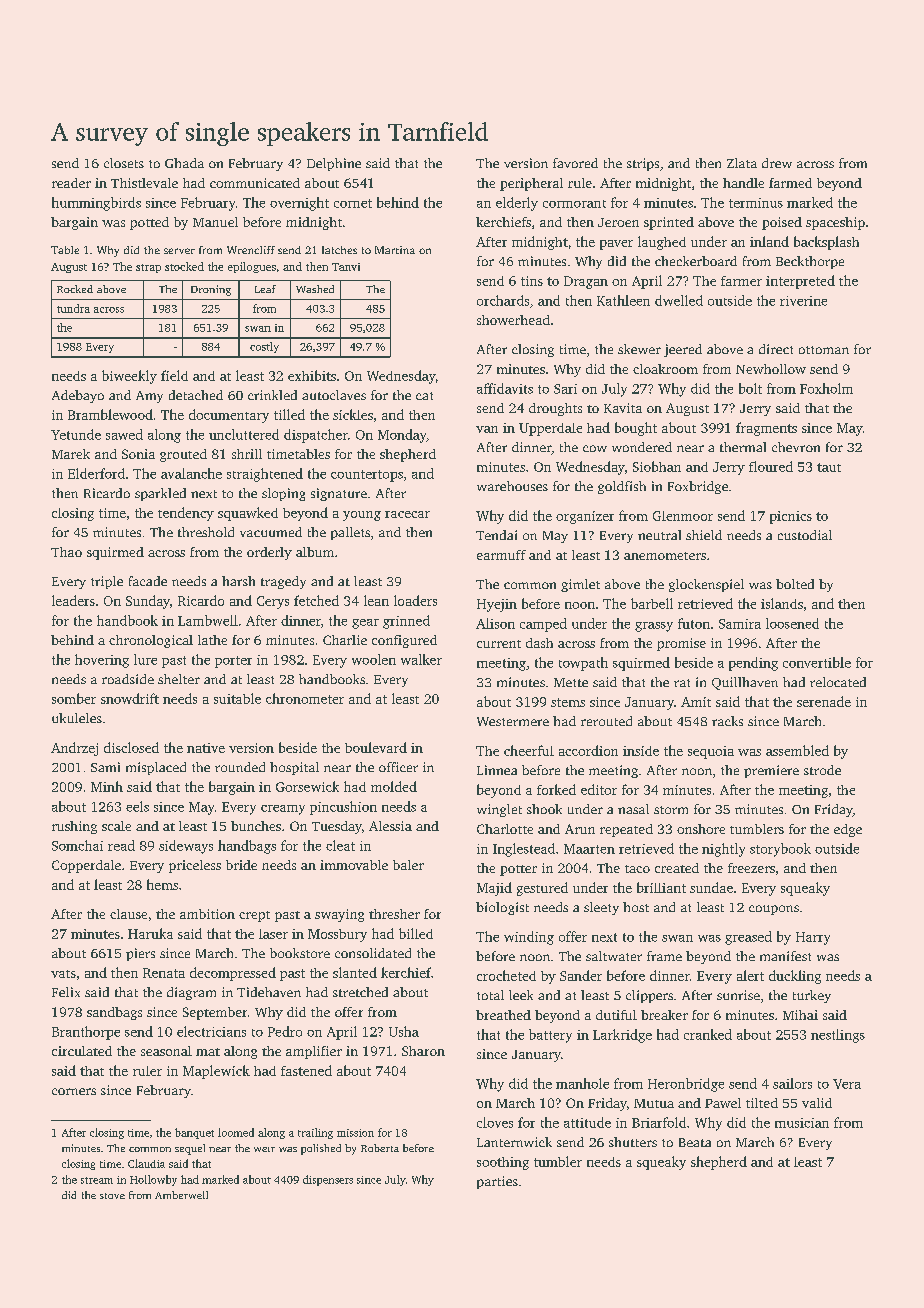 The height and width of the image is (1308, 924). I want to click on strode, so click(822, 770).
